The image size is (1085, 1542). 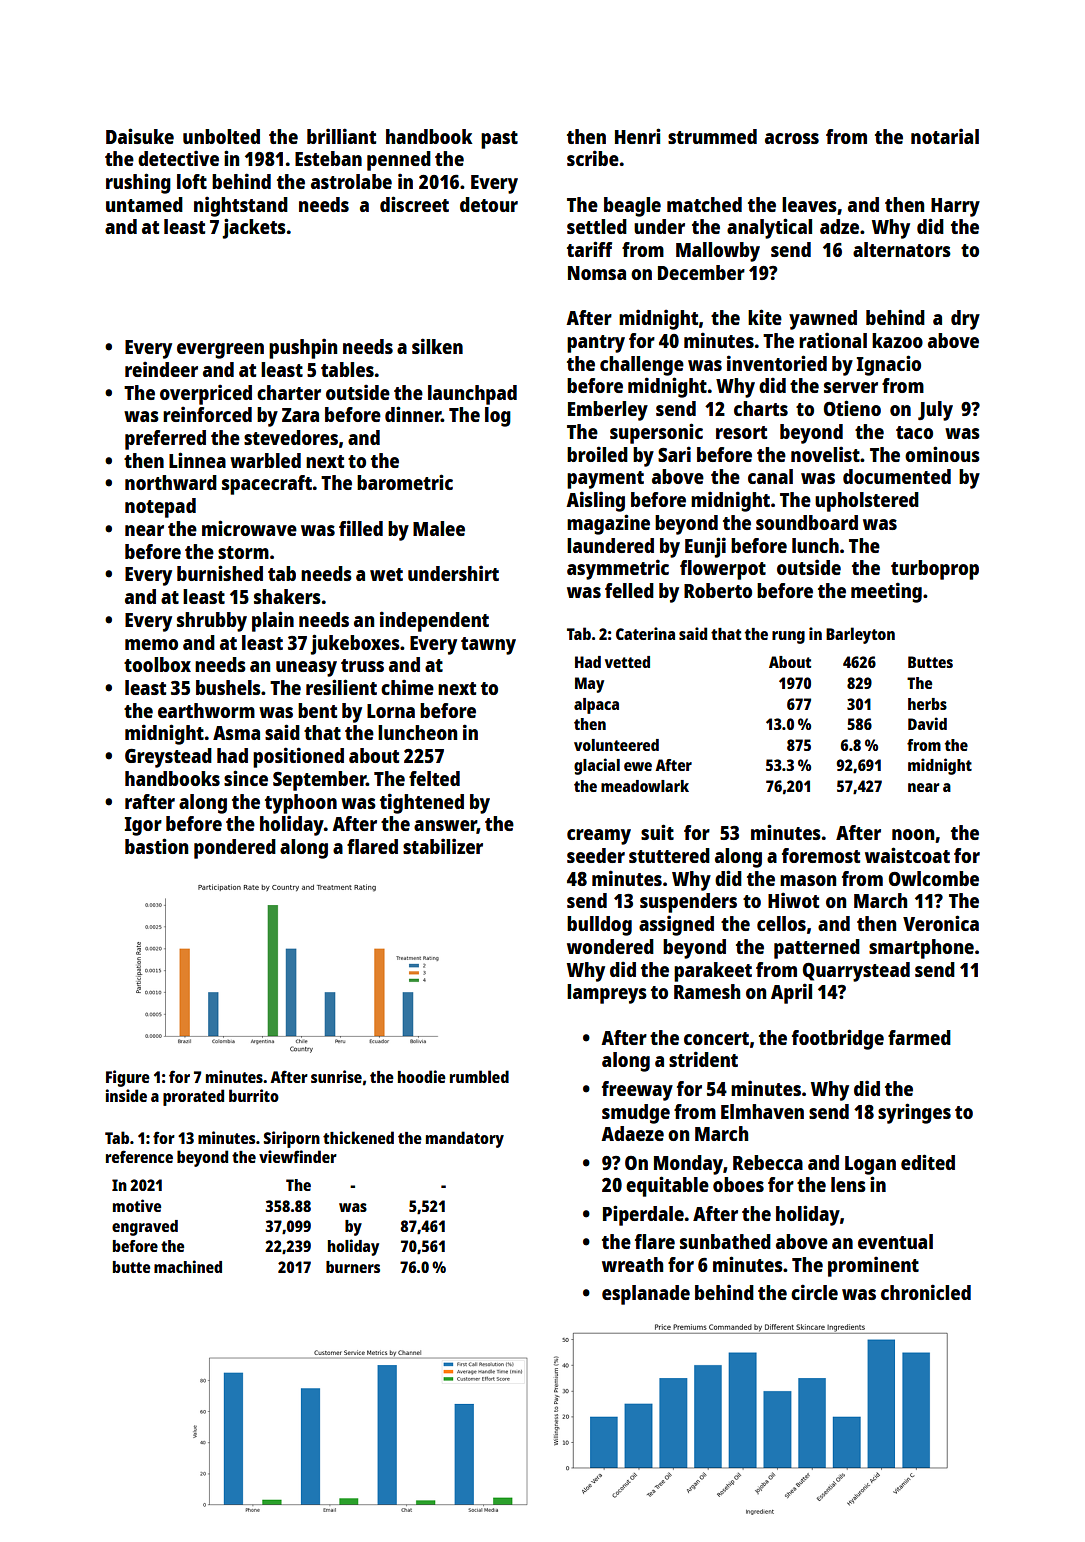 I want to click on brilliant, so click(x=341, y=136).
